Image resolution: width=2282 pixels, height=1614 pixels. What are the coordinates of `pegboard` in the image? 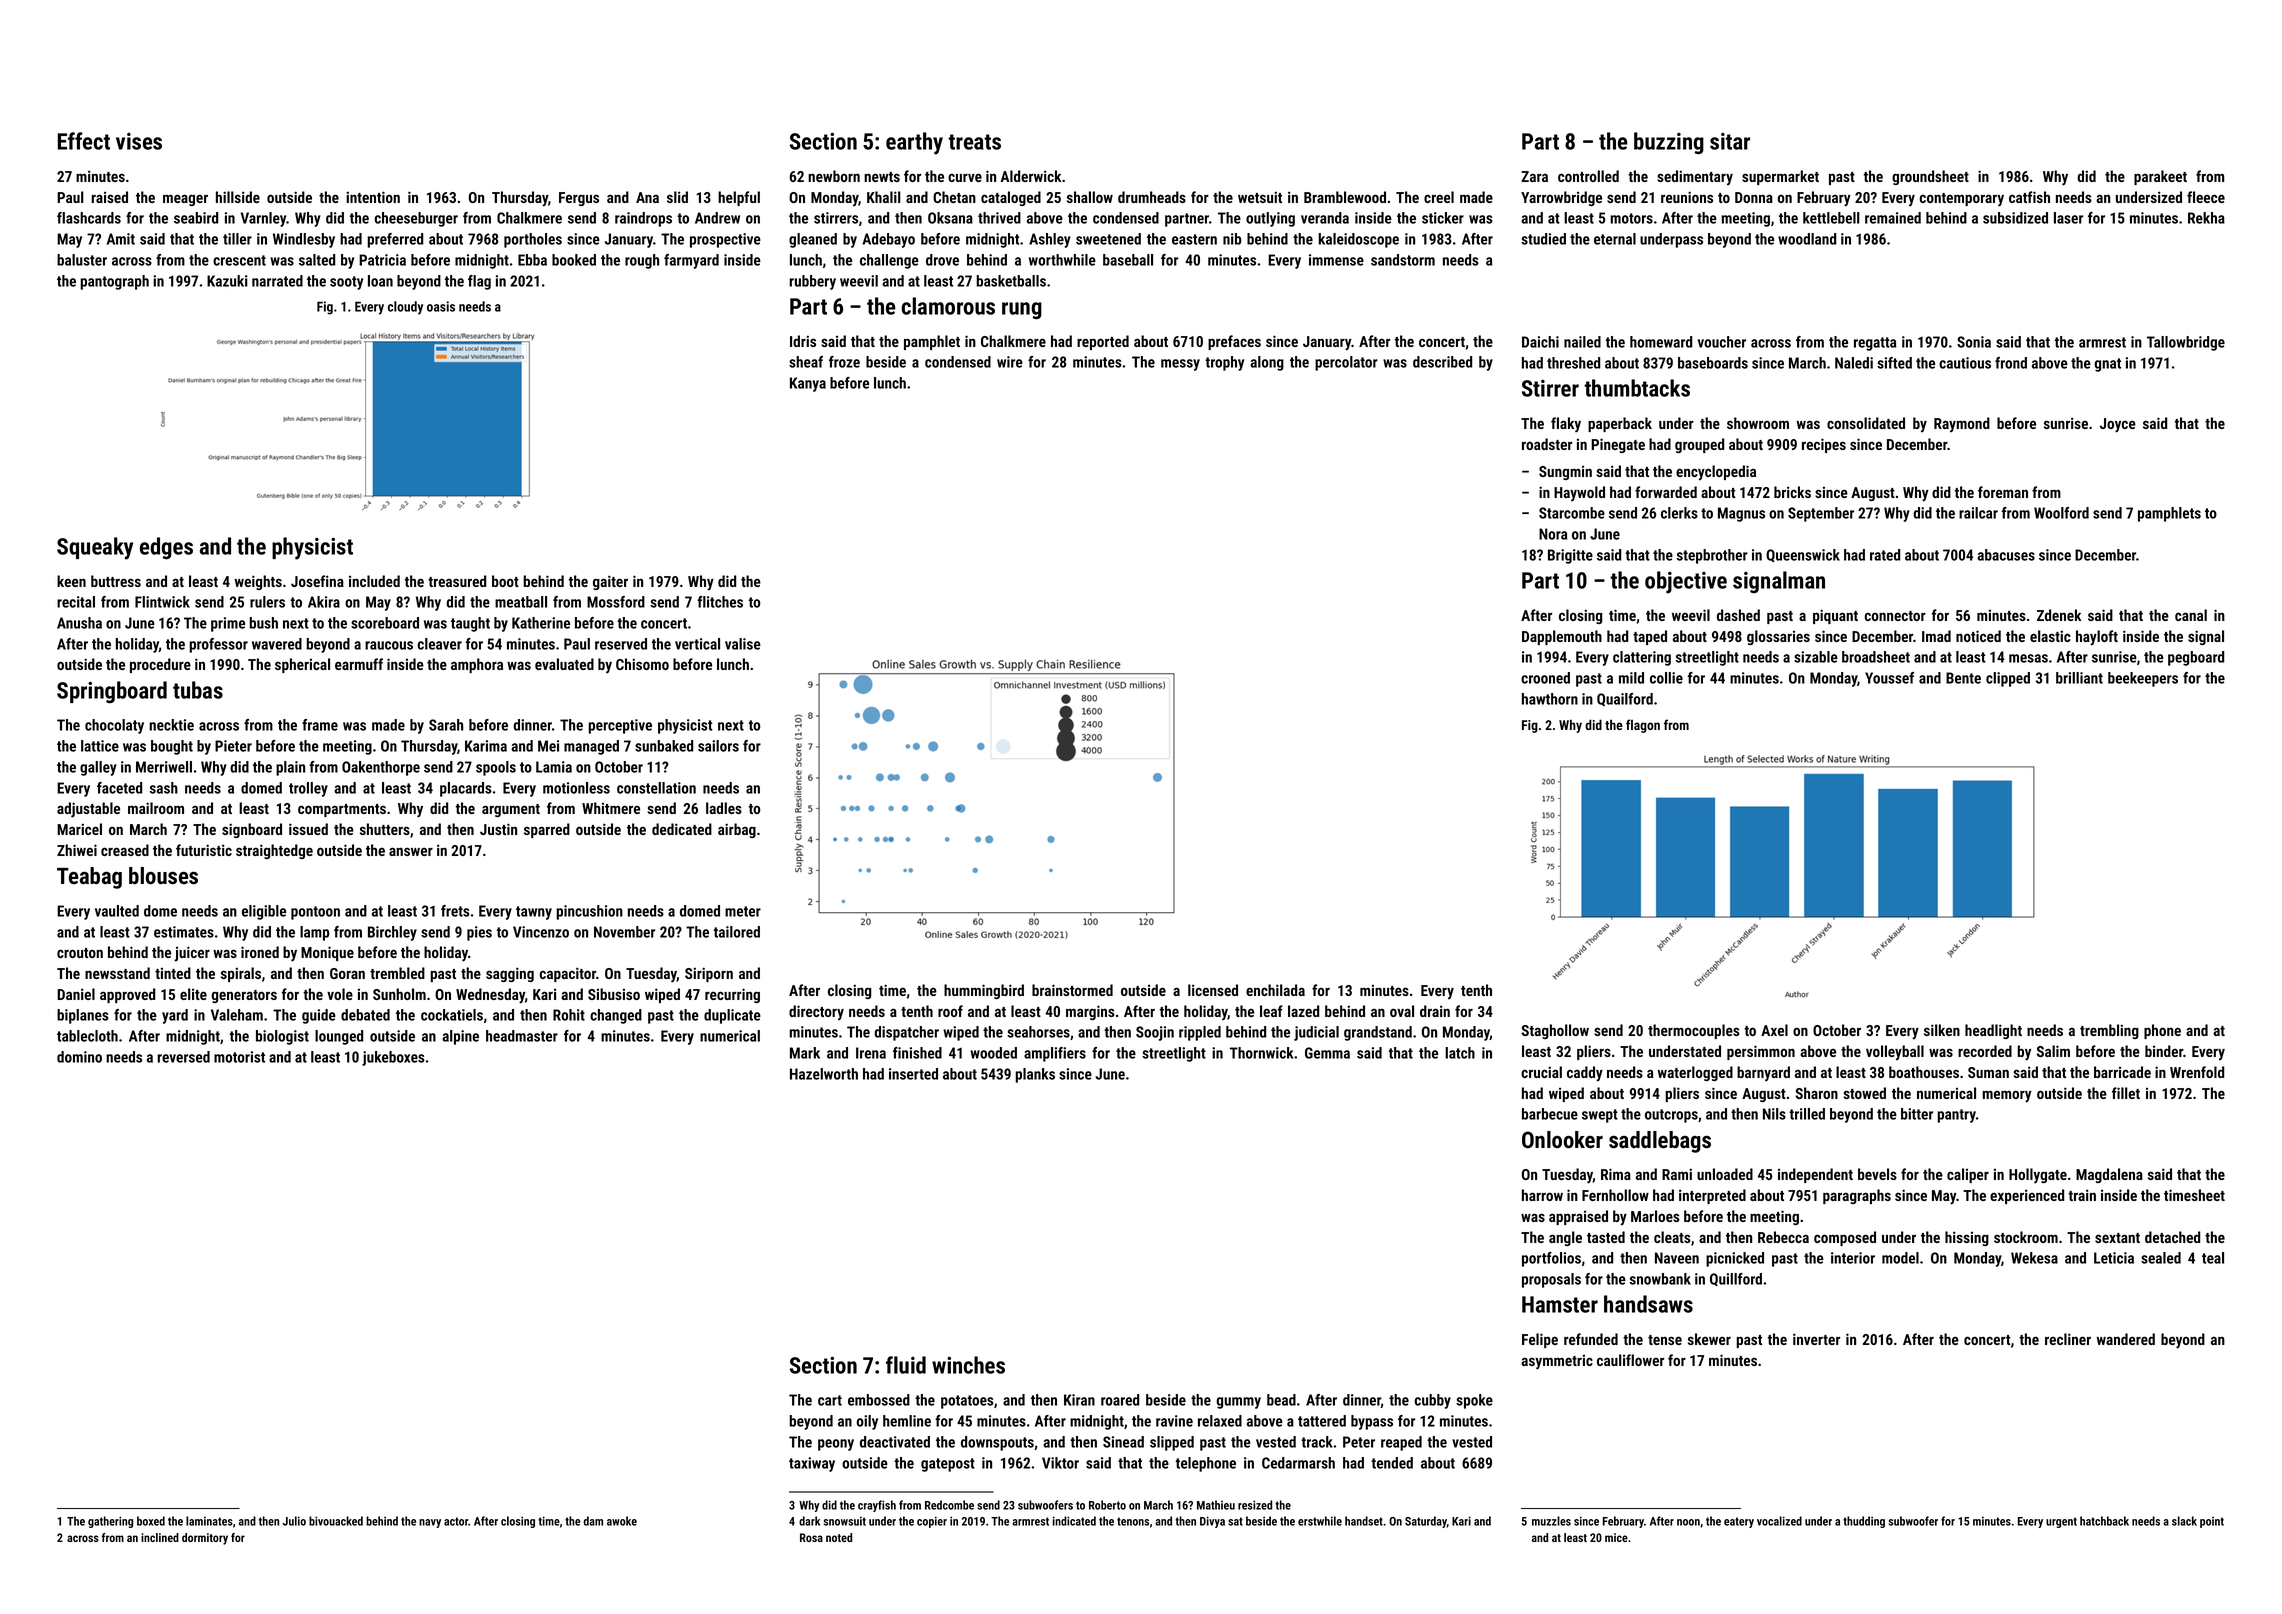 It's located at (2196, 658).
